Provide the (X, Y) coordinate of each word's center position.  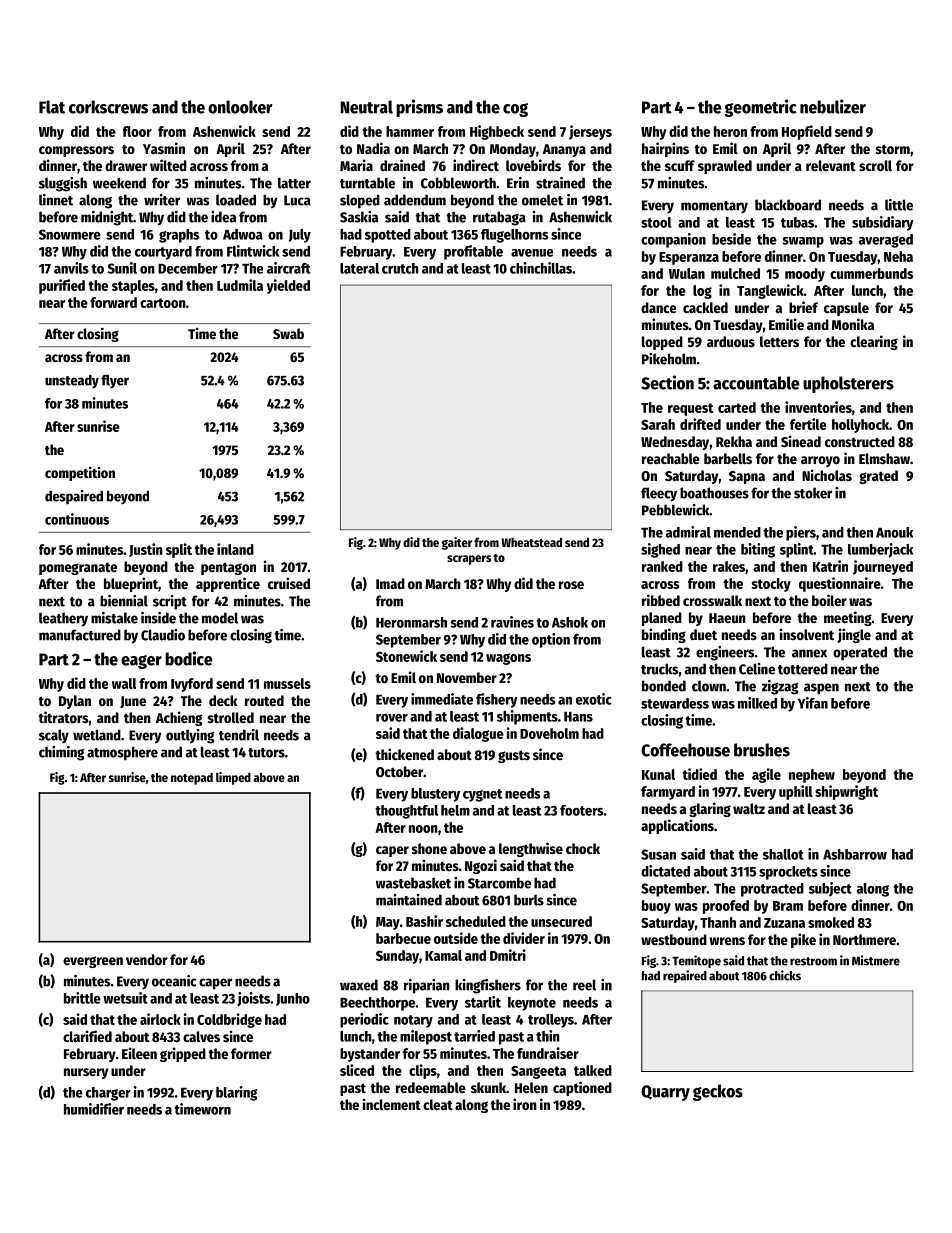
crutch (400, 268)
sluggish (63, 184)
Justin (146, 550)
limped (233, 778)
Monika (853, 324)
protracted (772, 890)
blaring (236, 1093)
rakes (729, 566)
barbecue (403, 938)
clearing (874, 342)
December (188, 268)
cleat (438, 1104)
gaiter (457, 543)
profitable (473, 252)
